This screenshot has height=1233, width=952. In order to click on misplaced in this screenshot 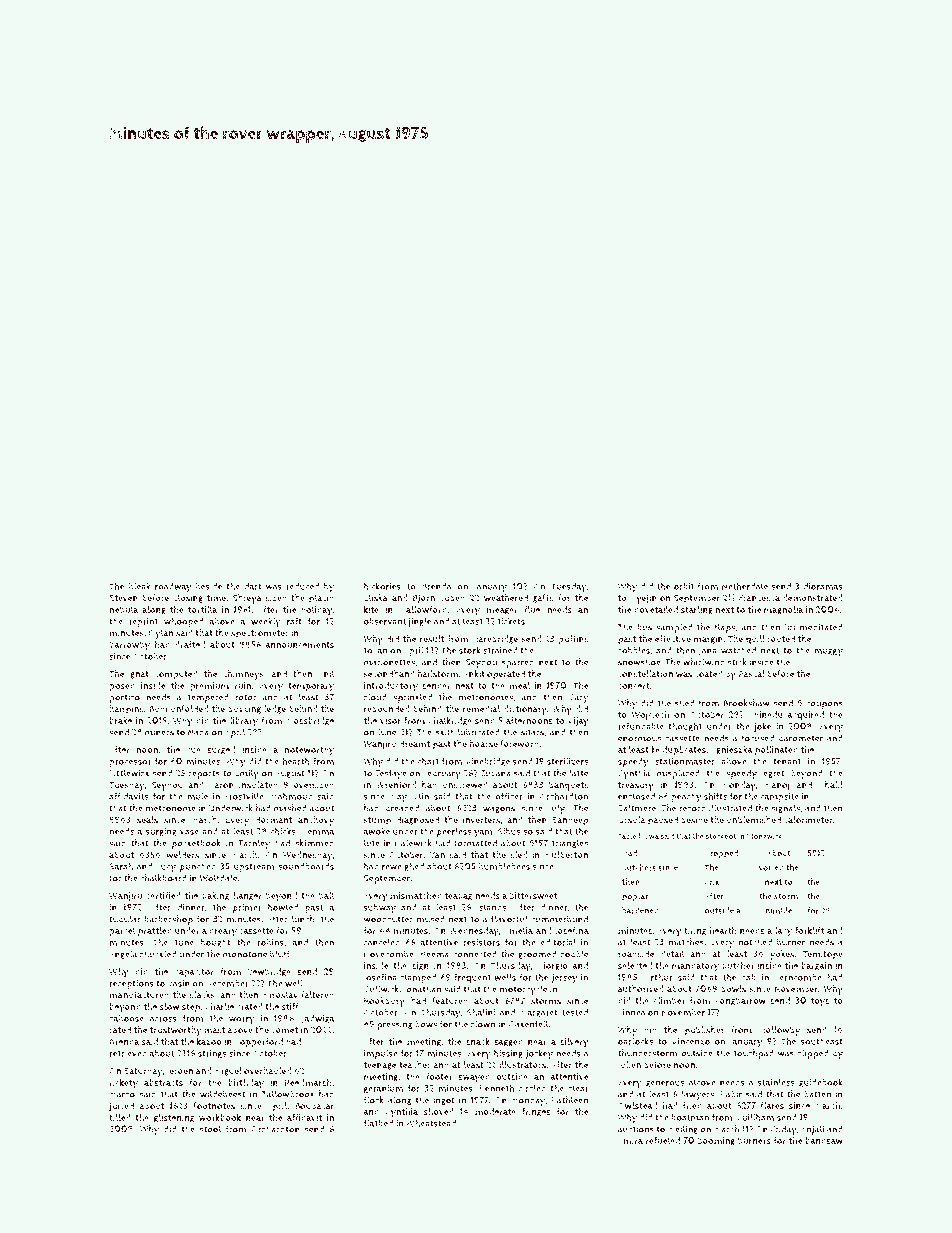, I will do `click(678, 774)`.
